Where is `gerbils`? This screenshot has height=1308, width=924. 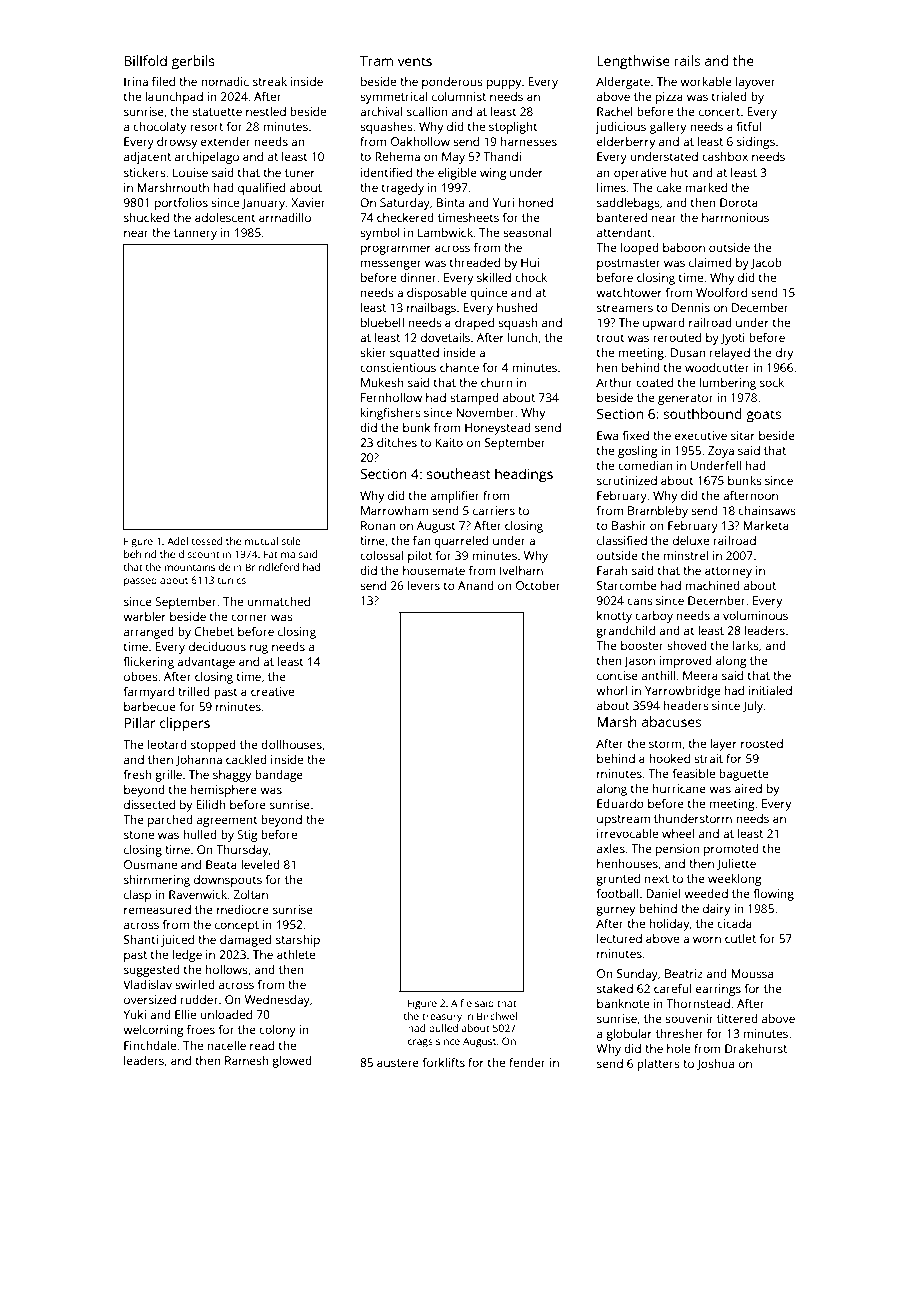 gerbils is located at coordinates (193, 62).
